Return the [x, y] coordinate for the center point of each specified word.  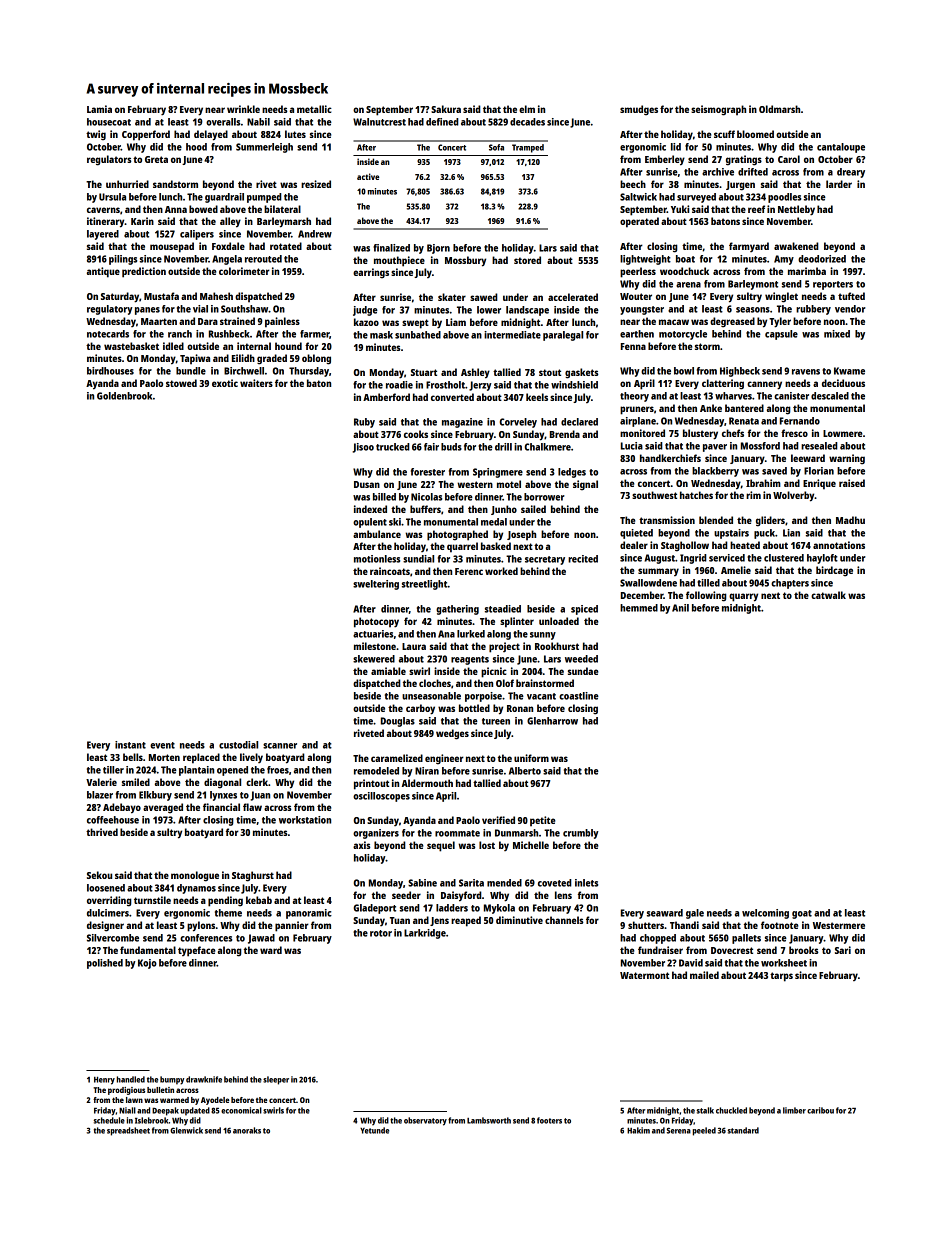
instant [130, 745]
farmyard [749, 247]
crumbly [581, 834]
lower [489, 310]
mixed [837, 334]
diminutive [519, 920]
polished [105, 964]
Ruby [364, 423]
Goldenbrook [124, 396]
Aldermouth [427, 783]
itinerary [106, 222]
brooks [803, 950]
